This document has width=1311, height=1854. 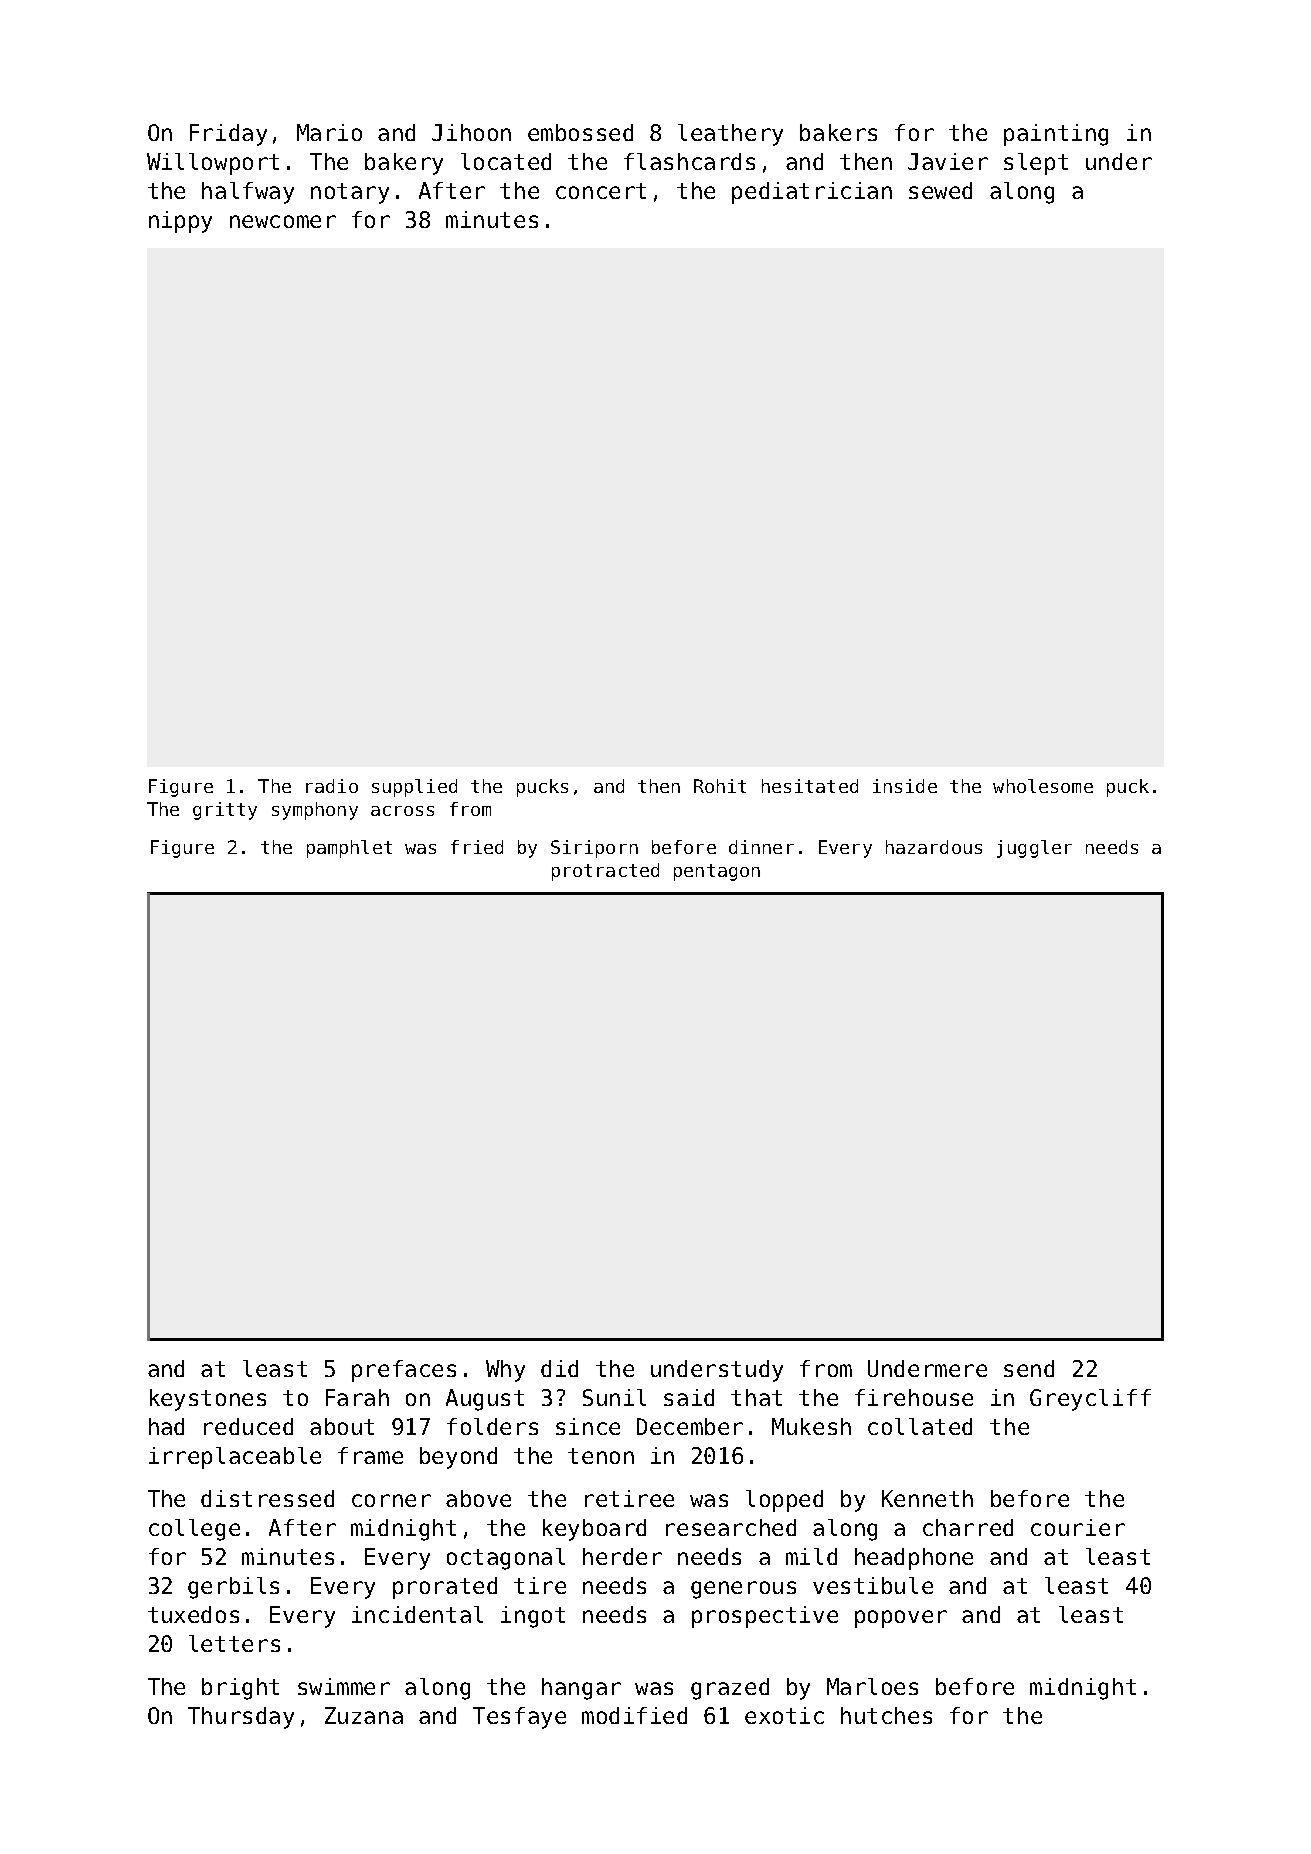 What do you see at coordinates (1056, 135) in the document?
I see `painting` at bounding box center [1056, 135].
